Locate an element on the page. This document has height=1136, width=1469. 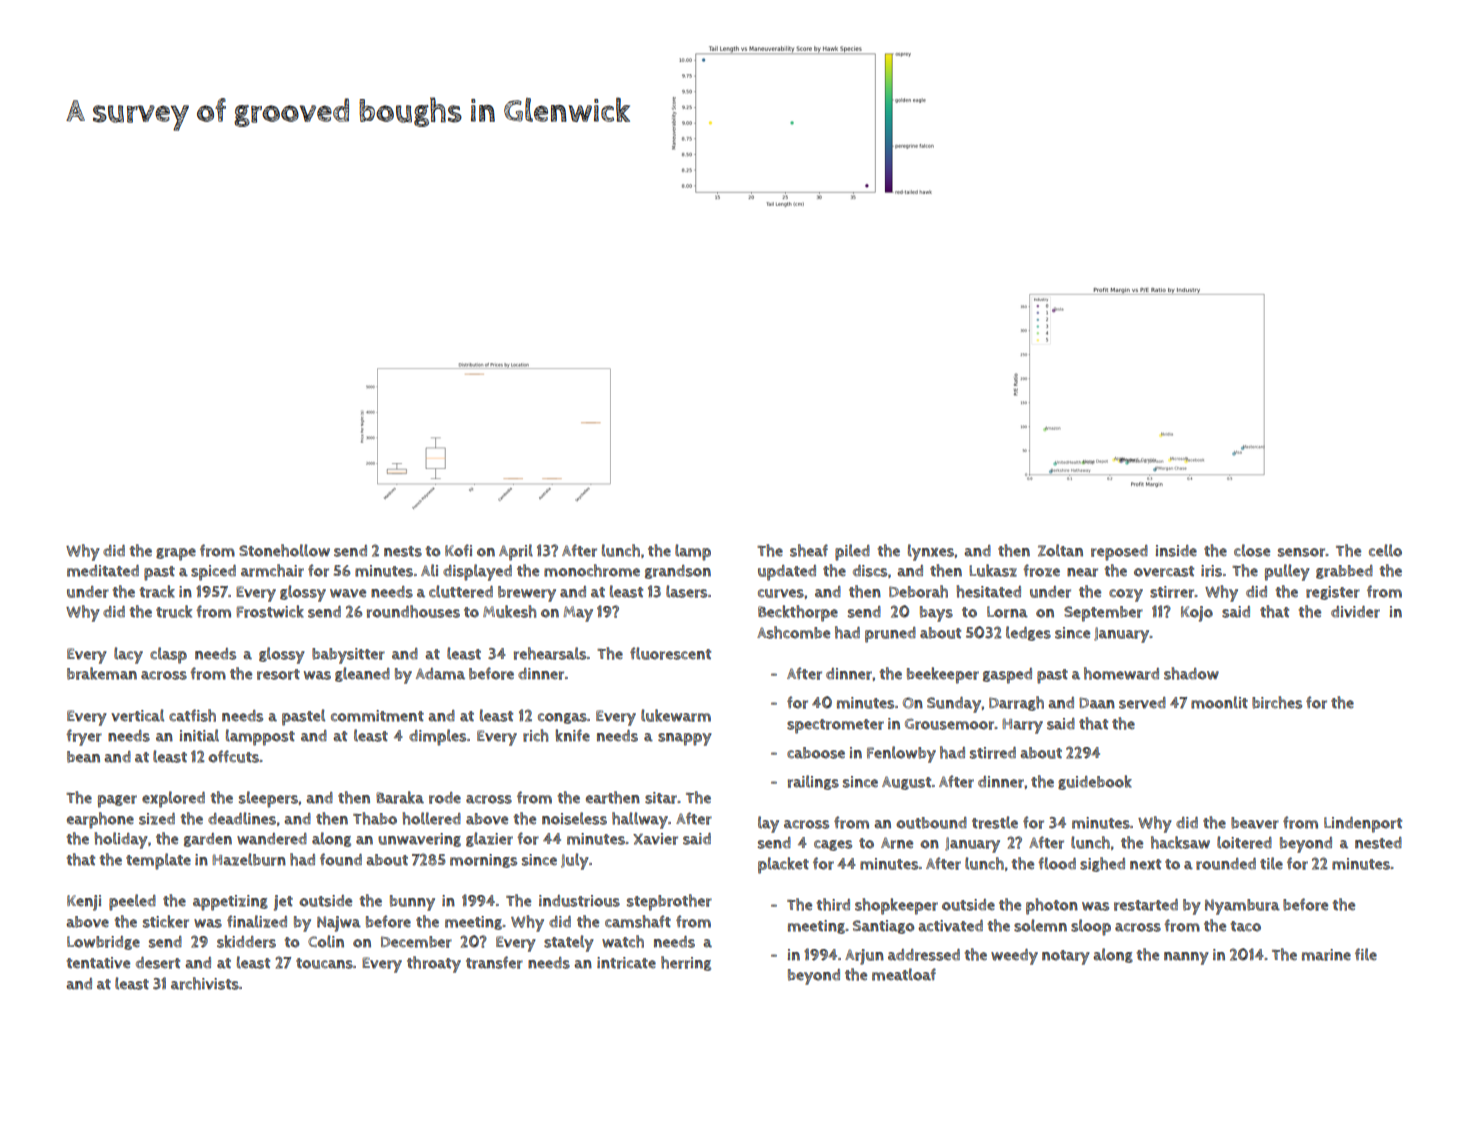
file is located at coordinates (1366, 954).
